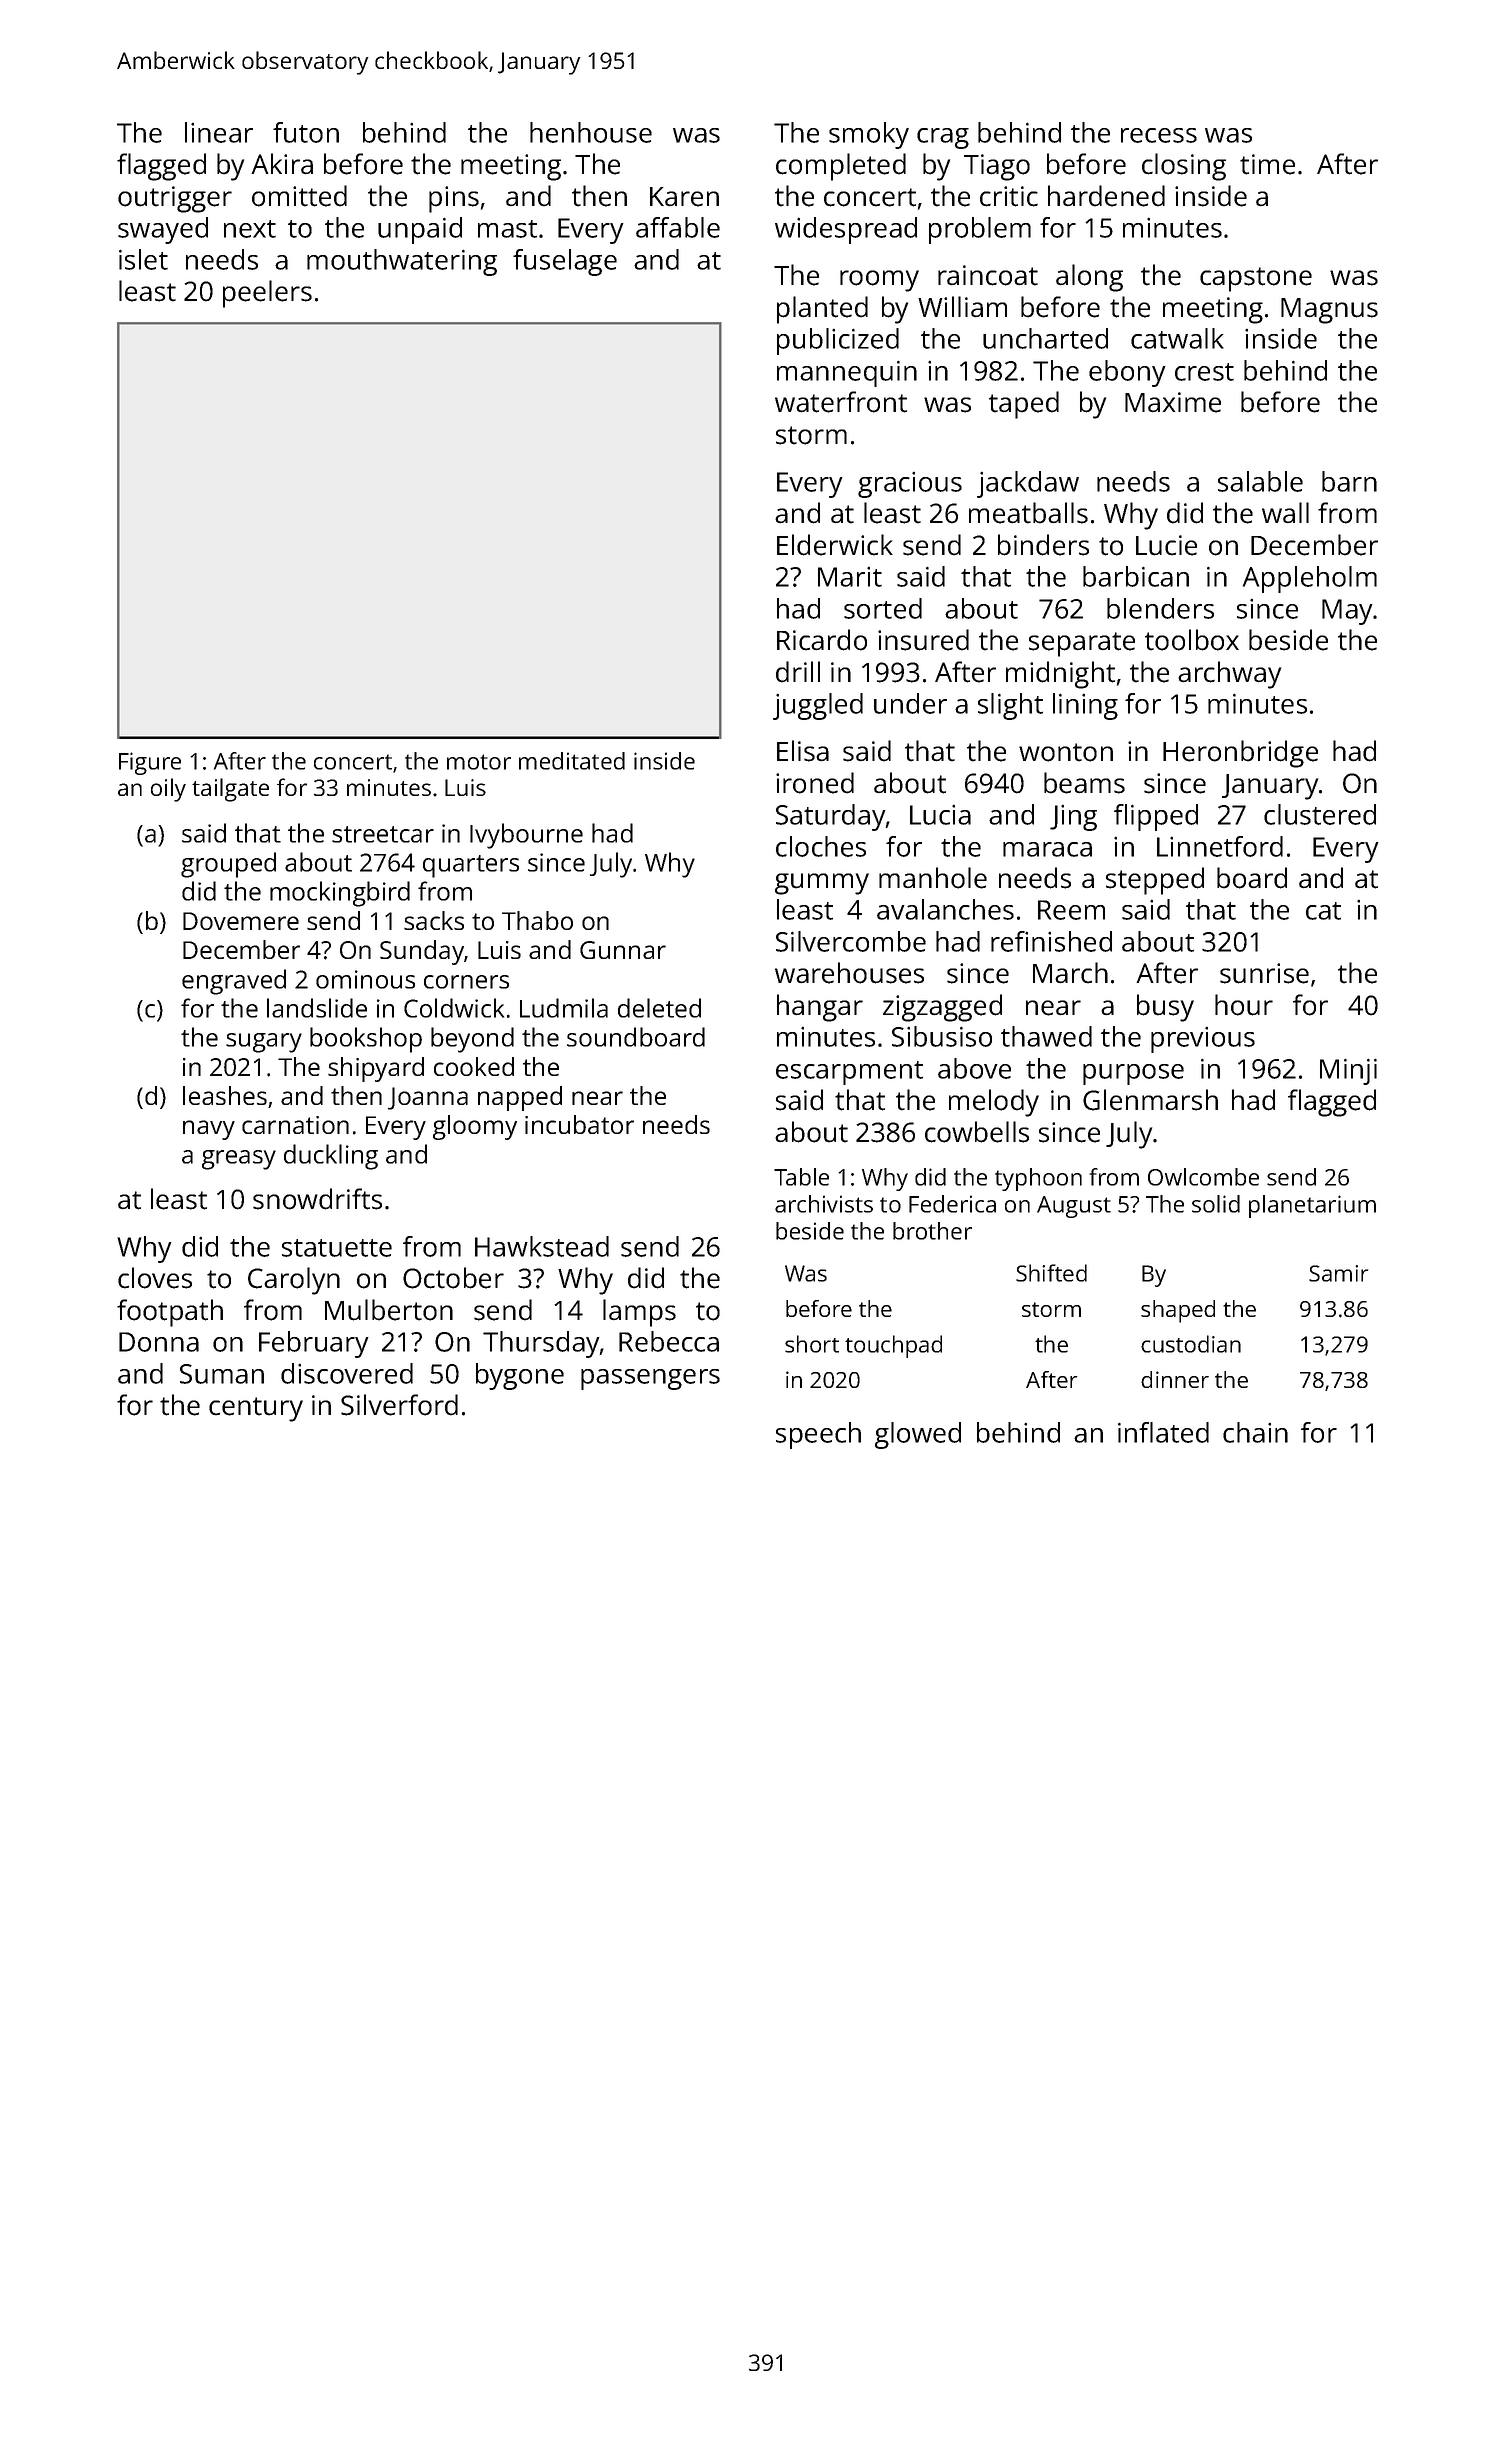 Image resolution: width=1496 pixels, height=2464 pixels. I want to click on henhouse, so click(591, 132).
